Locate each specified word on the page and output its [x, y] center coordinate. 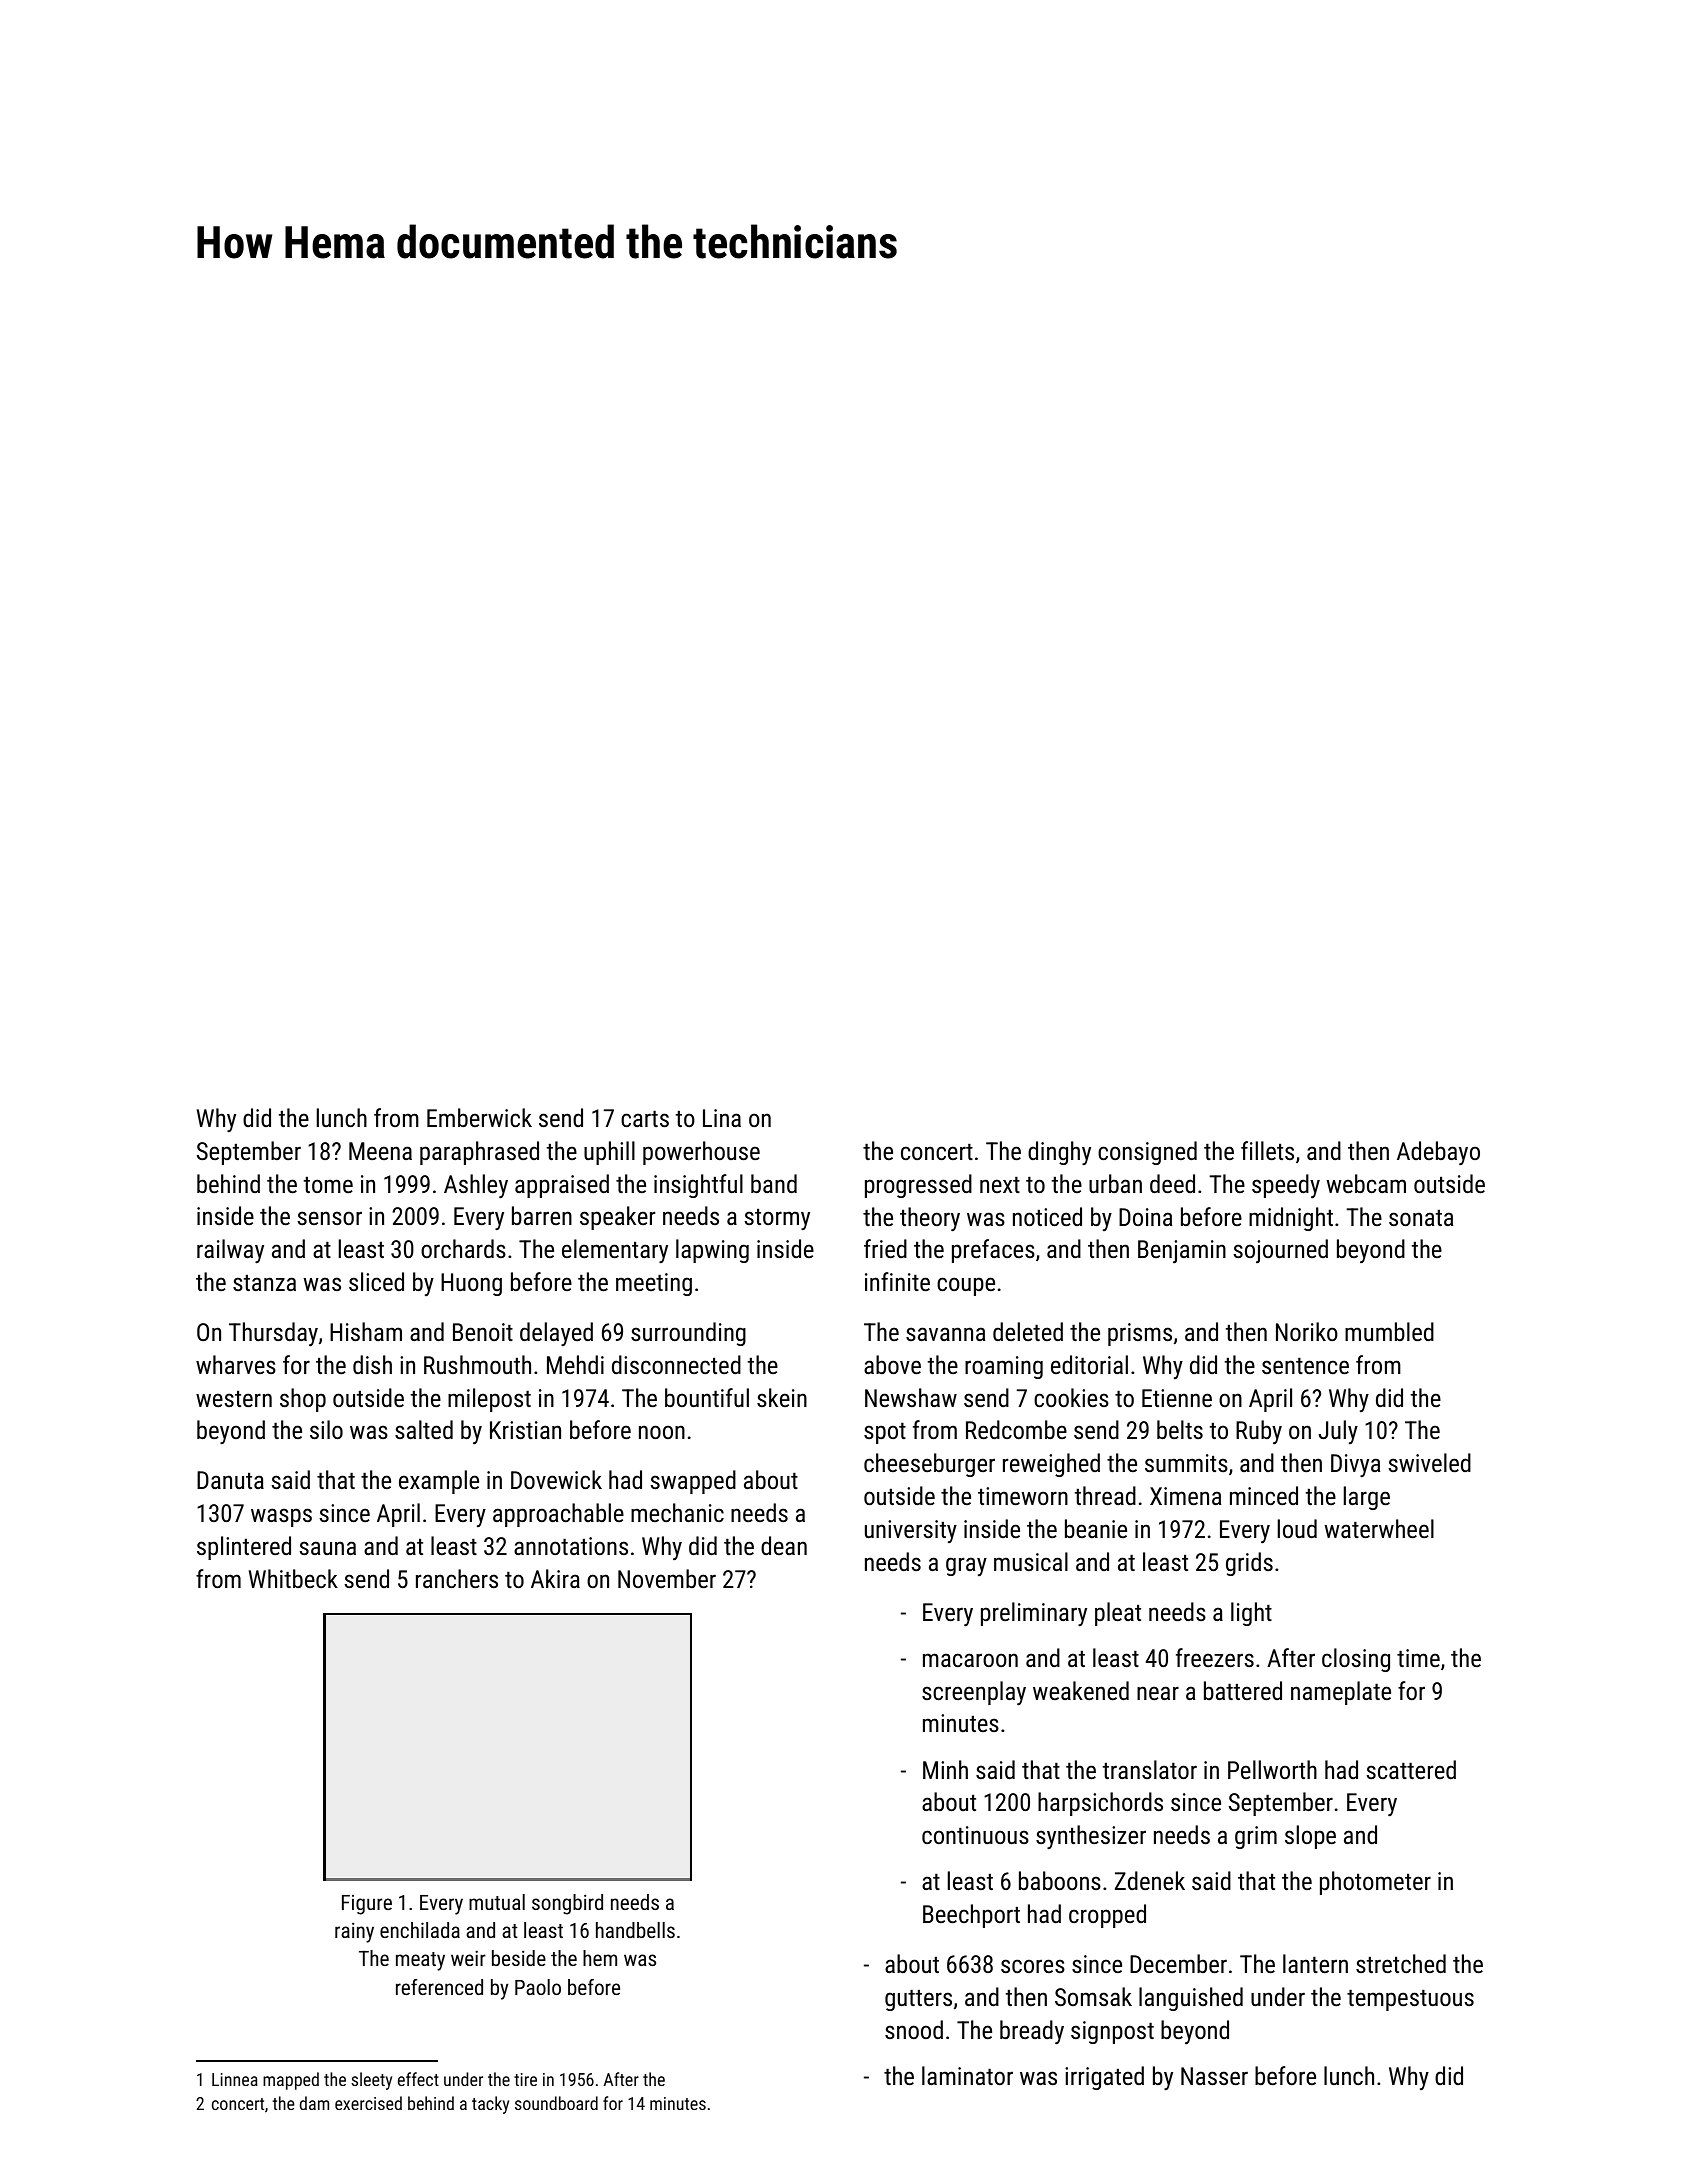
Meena [380, 1151]
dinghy [1059, 1153]
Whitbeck [293, 1578]
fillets [1267, 1150]
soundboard [556, 2103]
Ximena [1185, 1496]
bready [1032, 2032]
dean [784, 1545]
